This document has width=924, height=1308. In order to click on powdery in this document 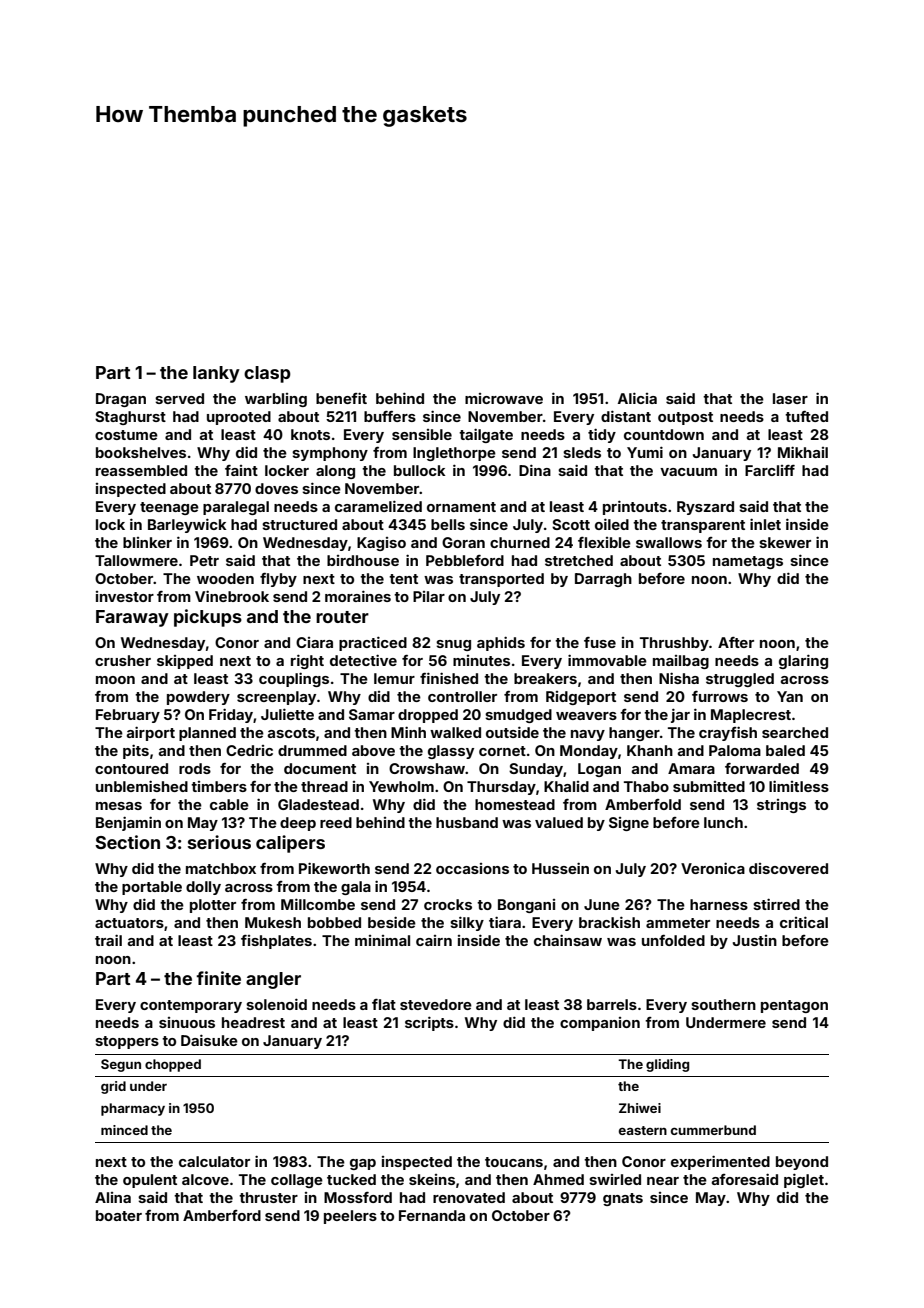, I will do `click(198, 698)`.
